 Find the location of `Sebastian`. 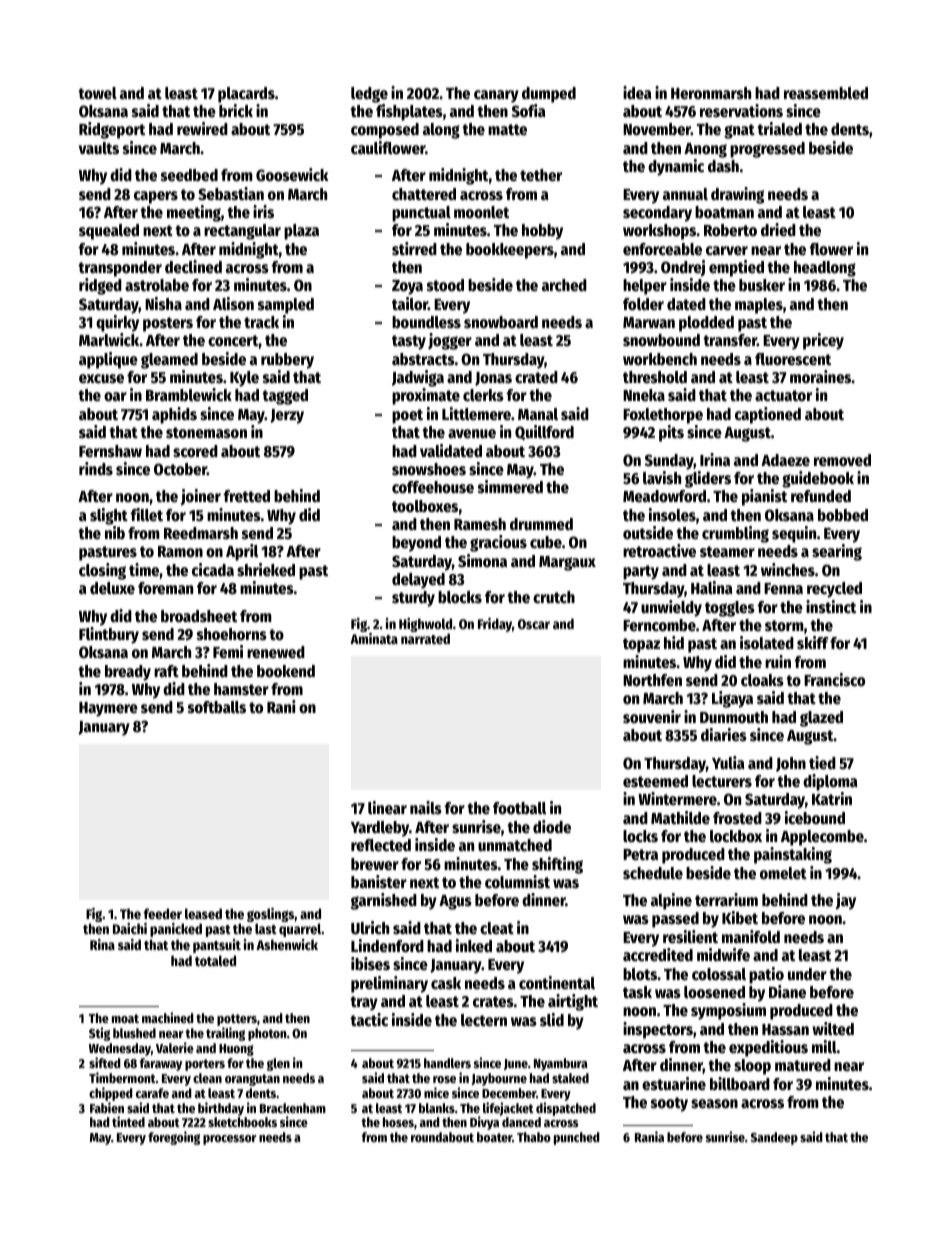

Sebastian is located at coordinates (231, 194).
